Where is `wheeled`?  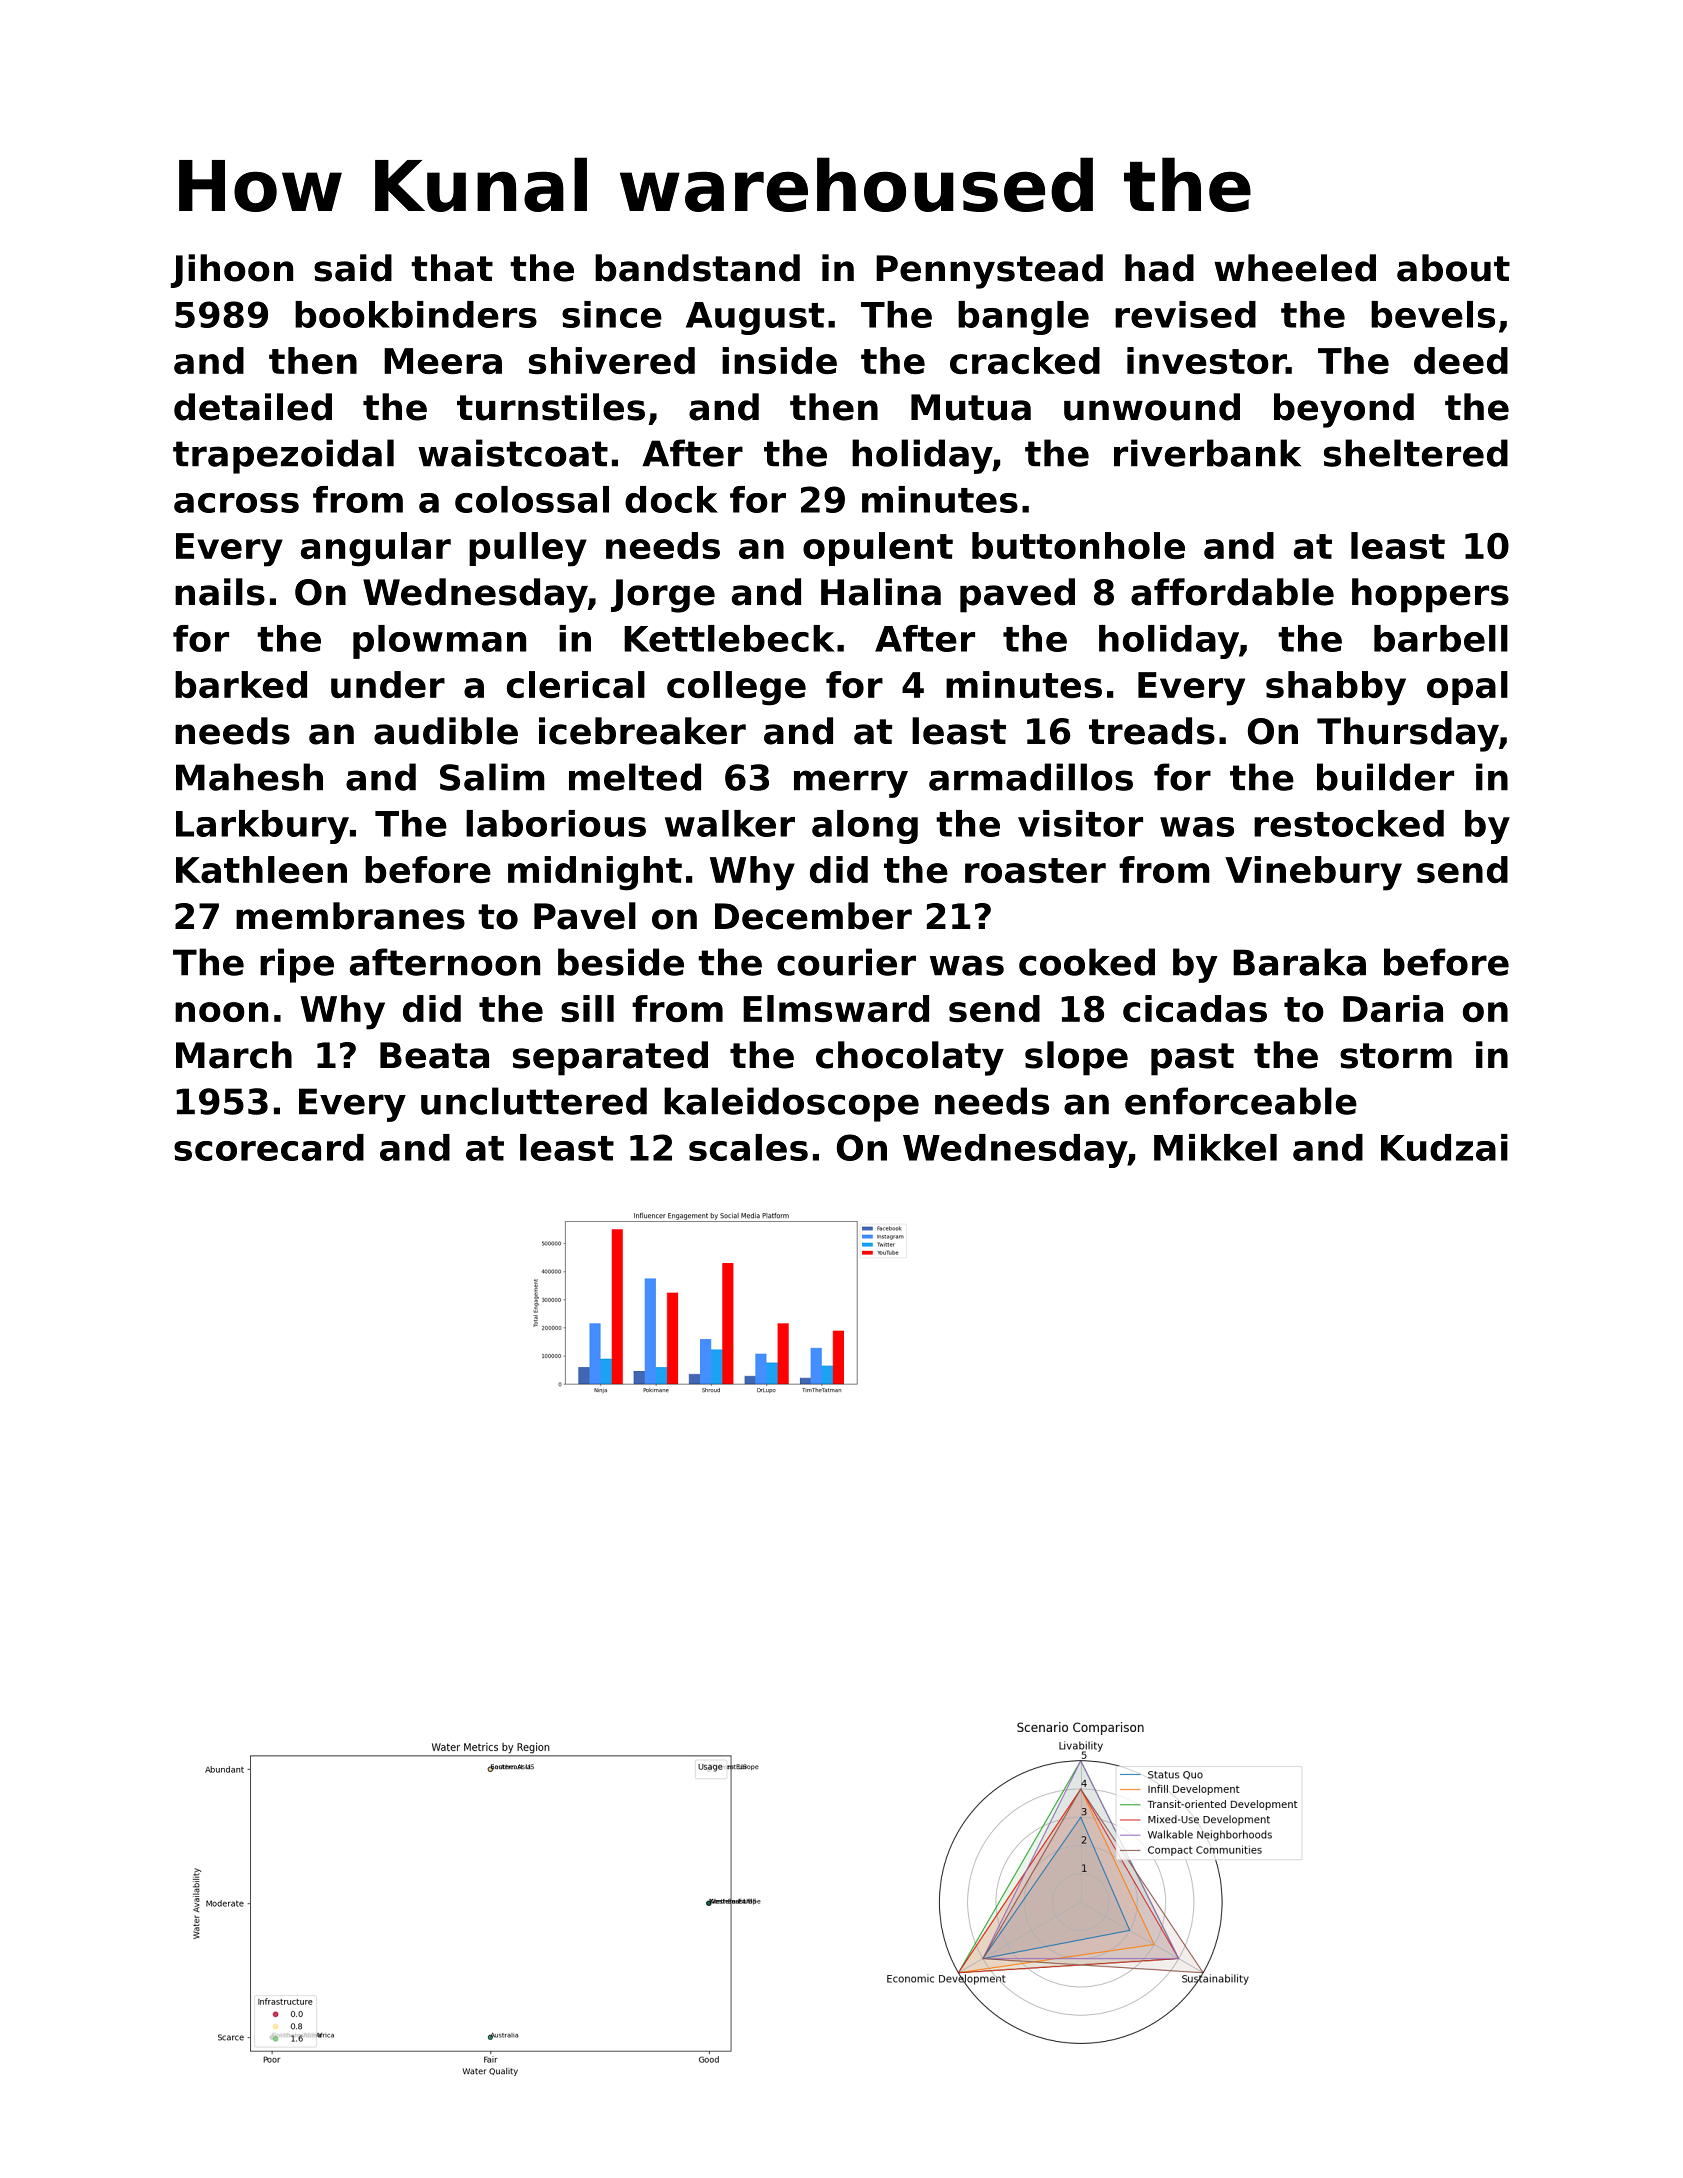 wheeled is located at coordinates (1295, 268).
